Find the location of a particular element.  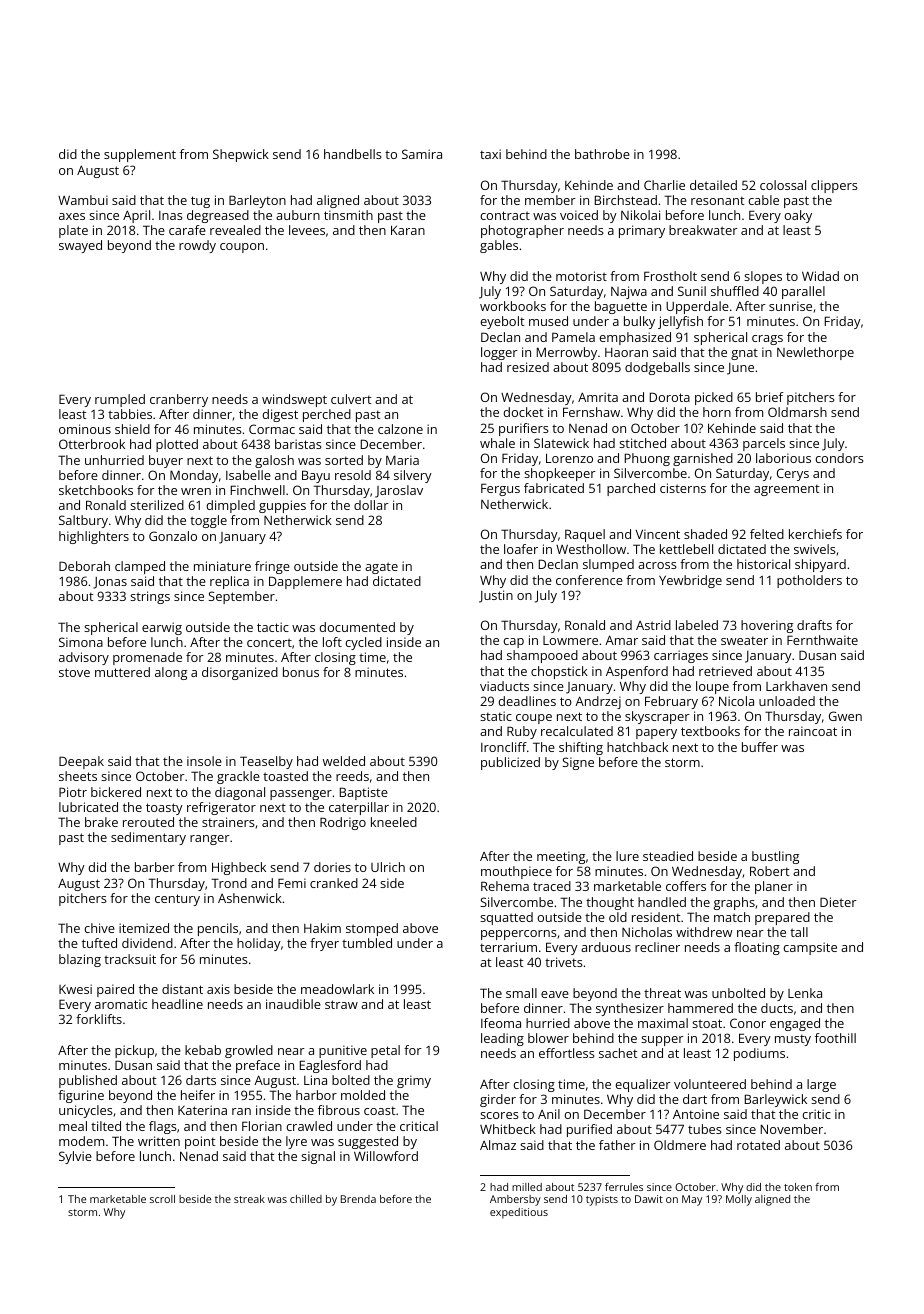

gables is located at coordinates (499, 246).
